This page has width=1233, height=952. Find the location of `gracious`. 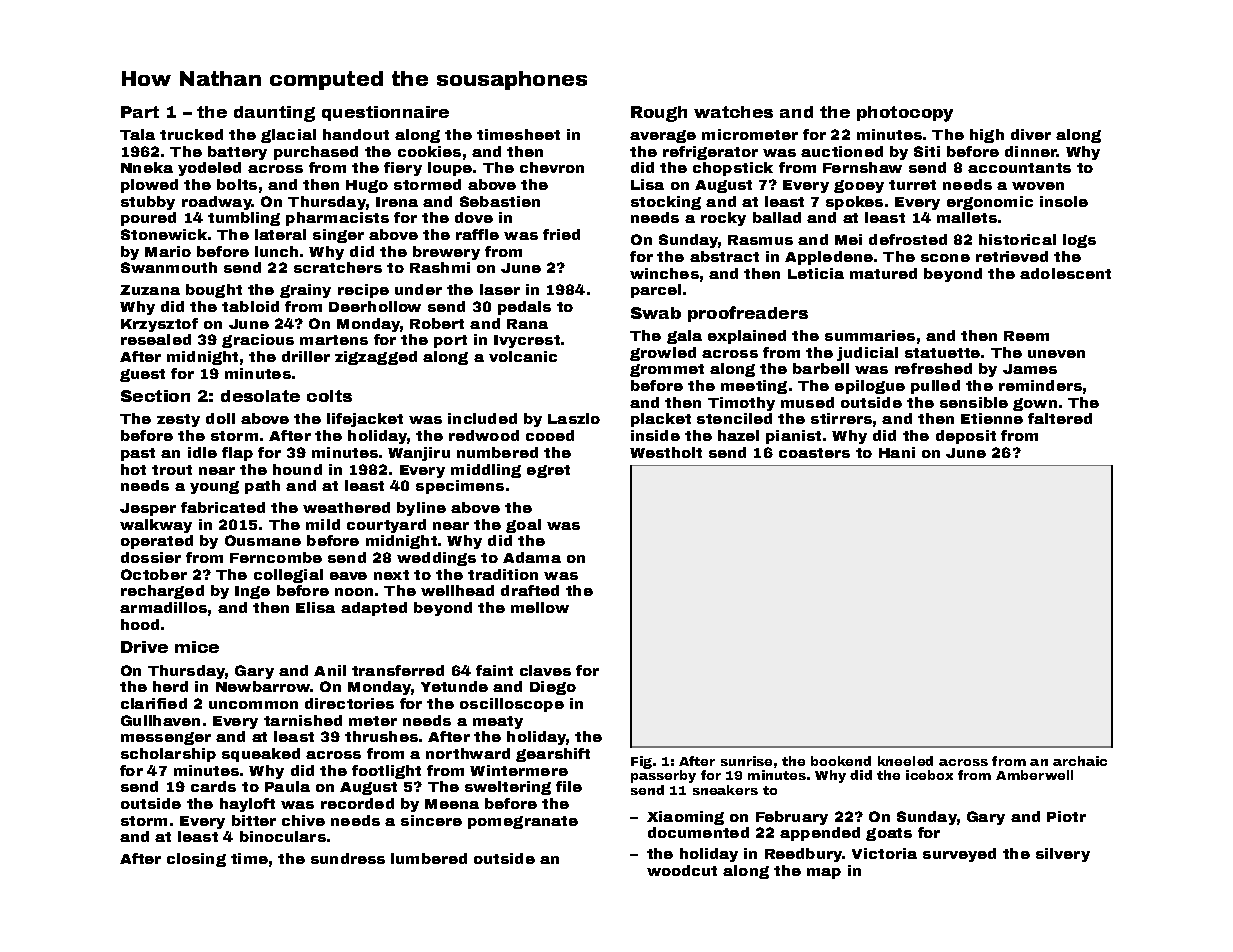

gracious is located at coordinates (258, 341).
